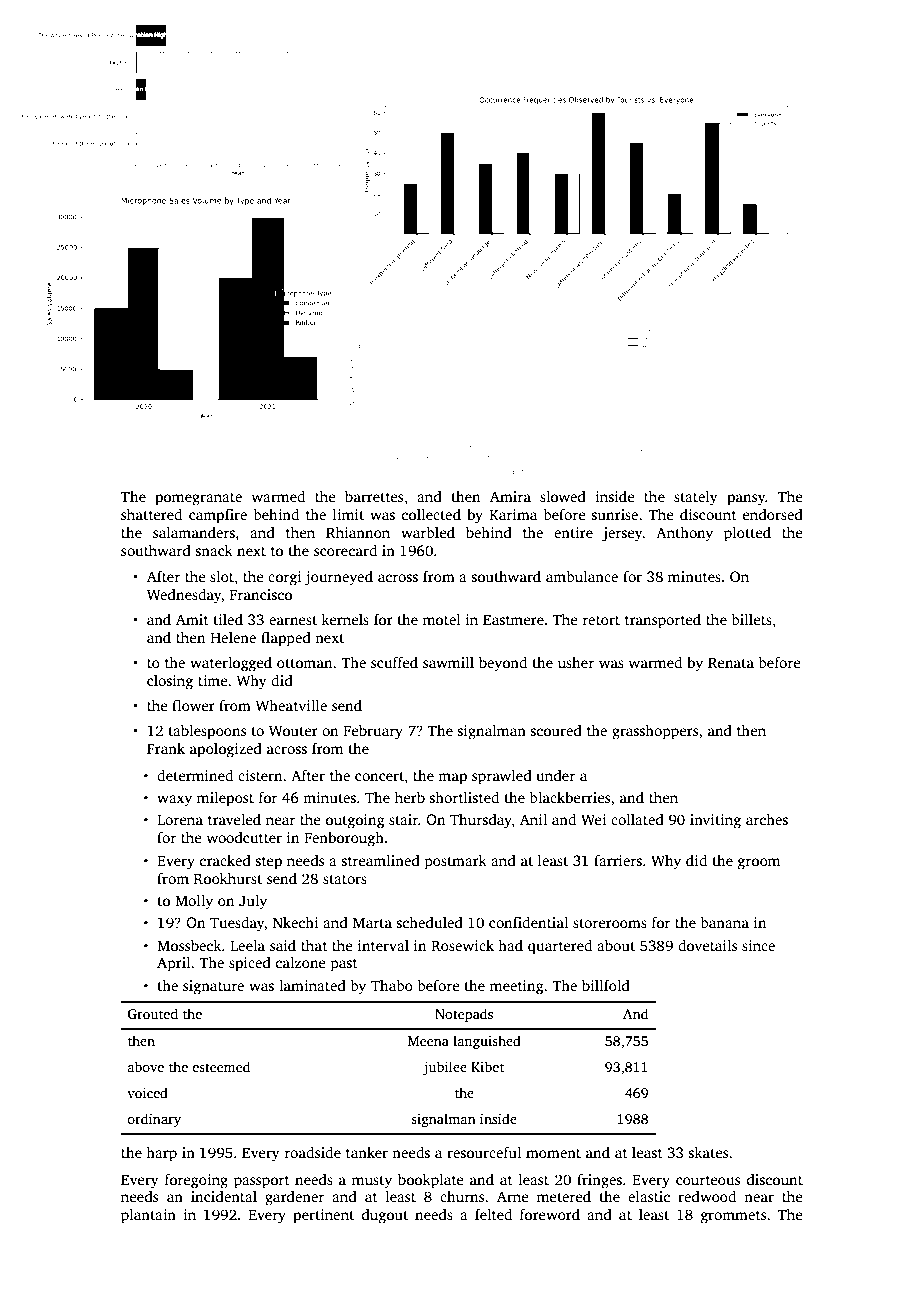 This screenshot has height=1308, width=924. What do you see at coordinates (462, 945) in the screenshot?
I see `Rosewick` at bounding box center [462, 945].
